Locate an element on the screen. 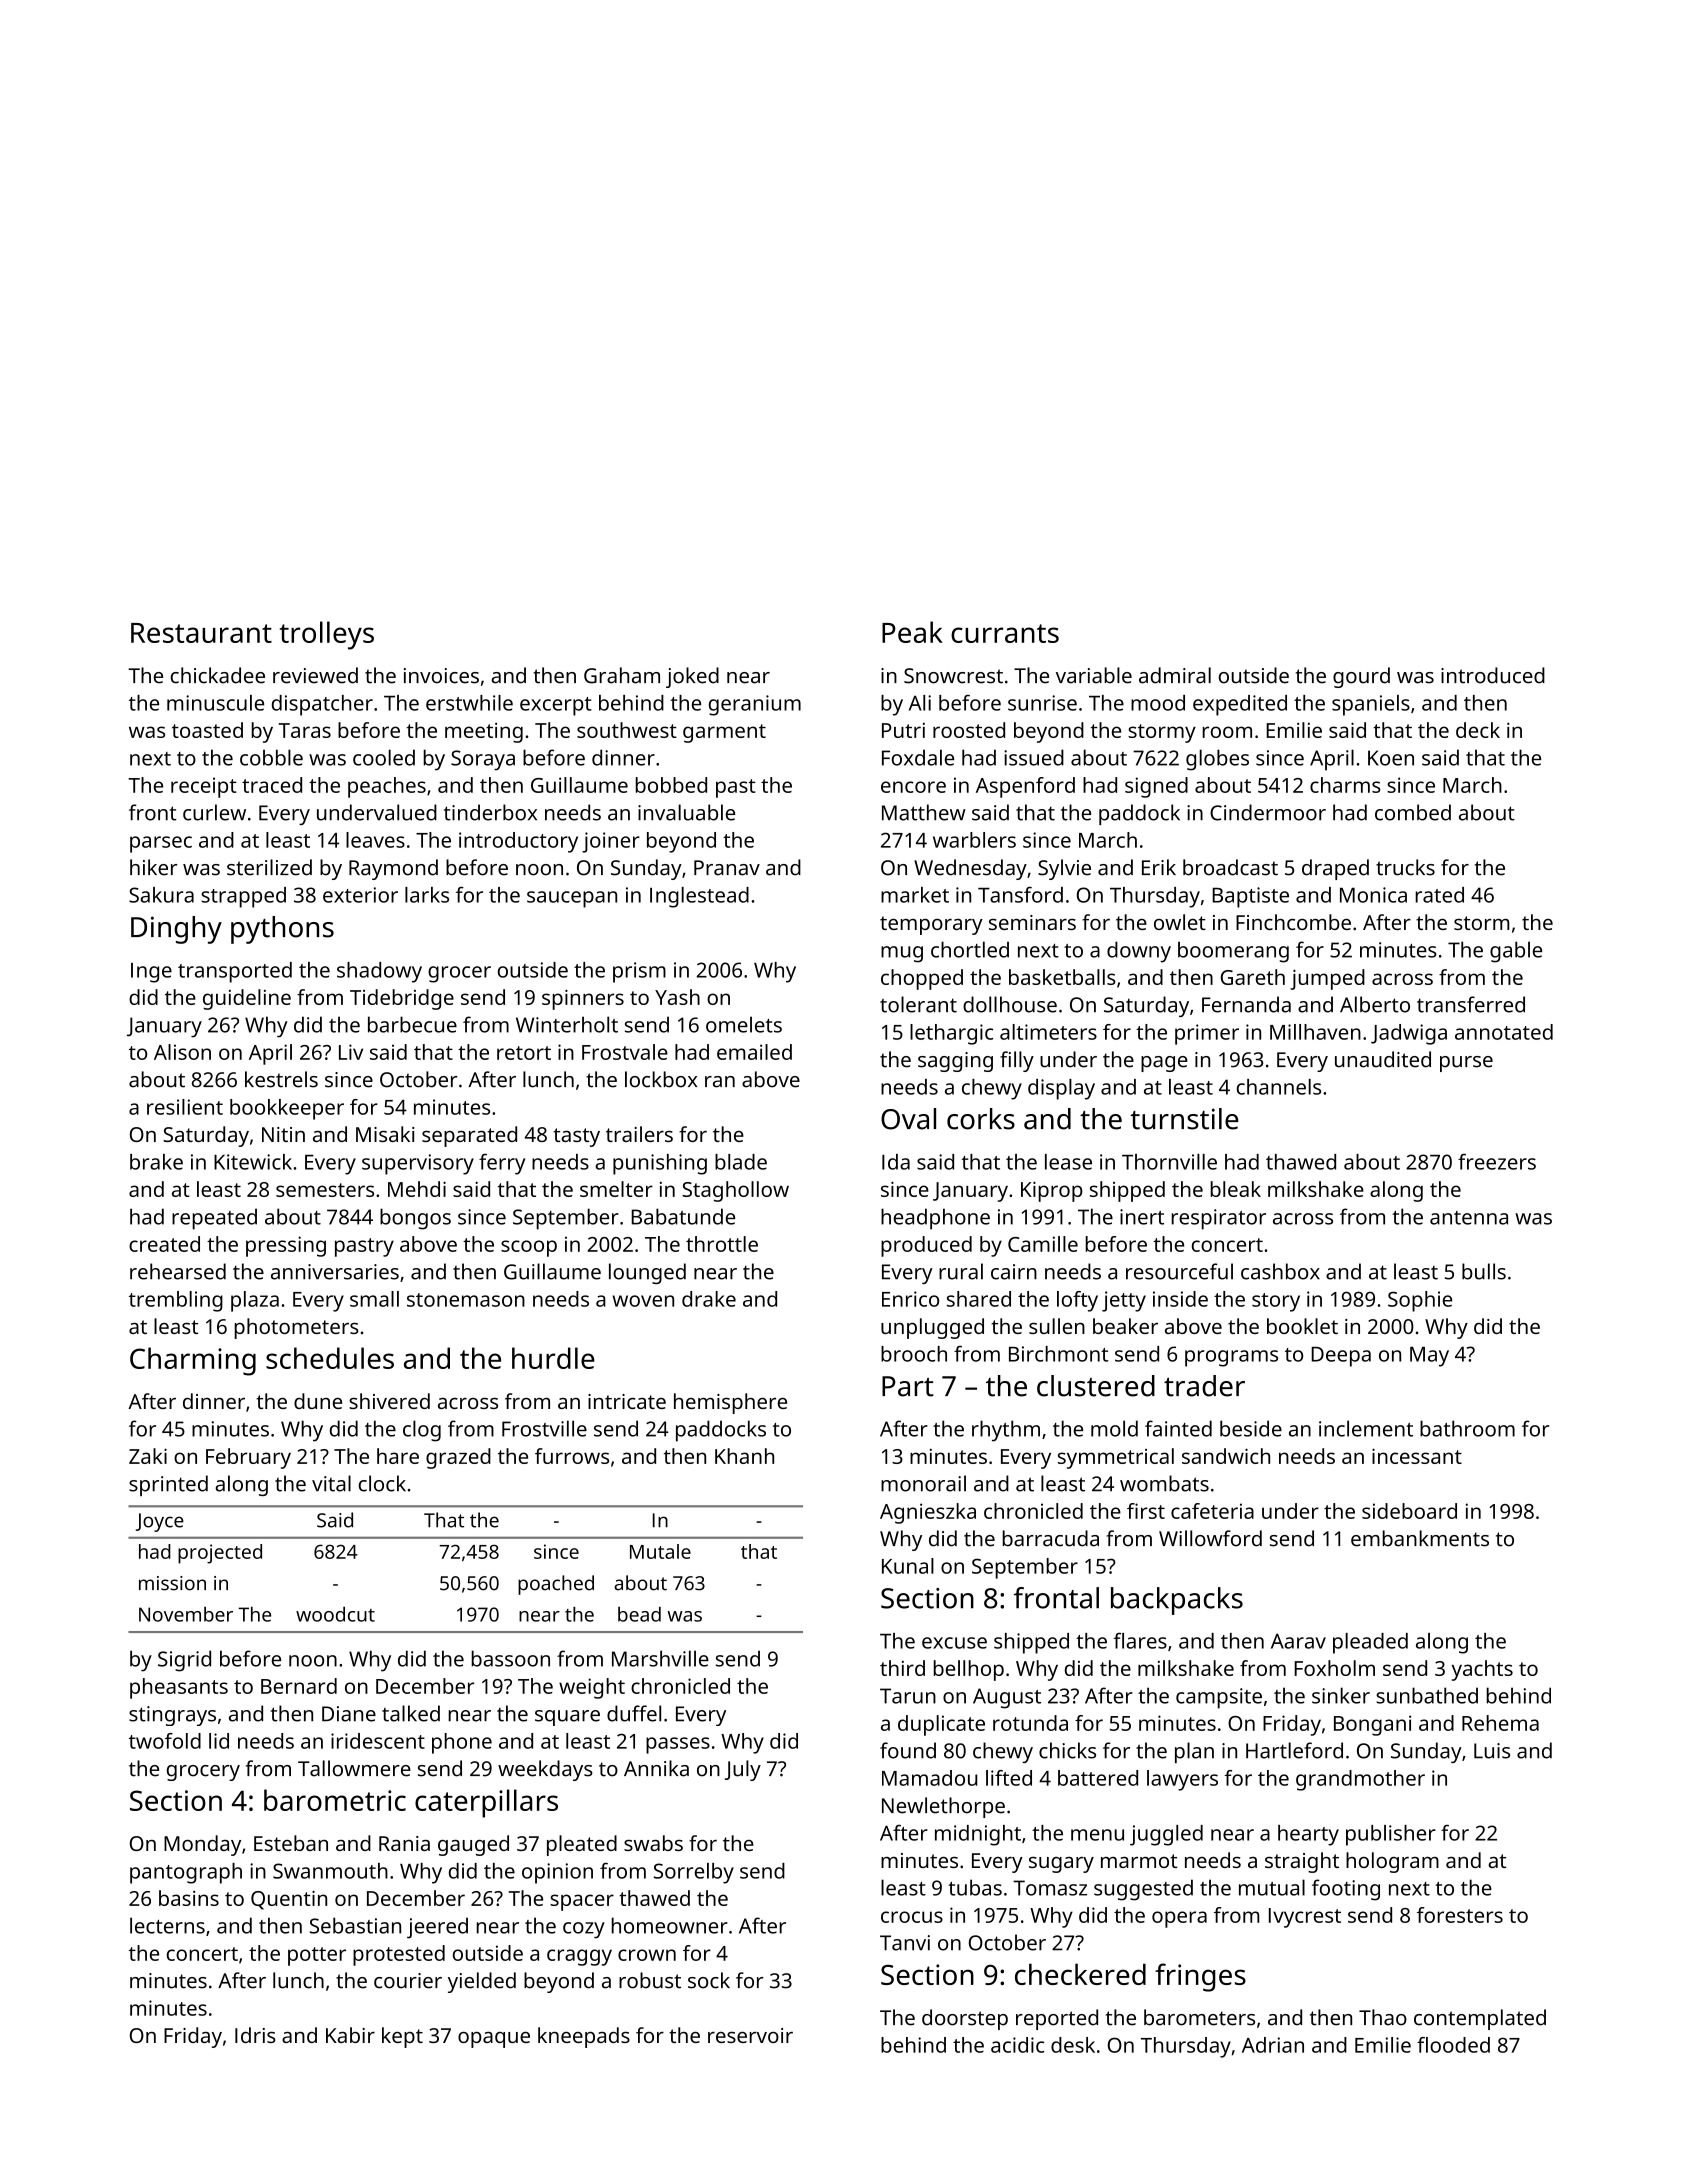 The image size is (1683, 2178). programs is located at coordinates (1231, 1358).
